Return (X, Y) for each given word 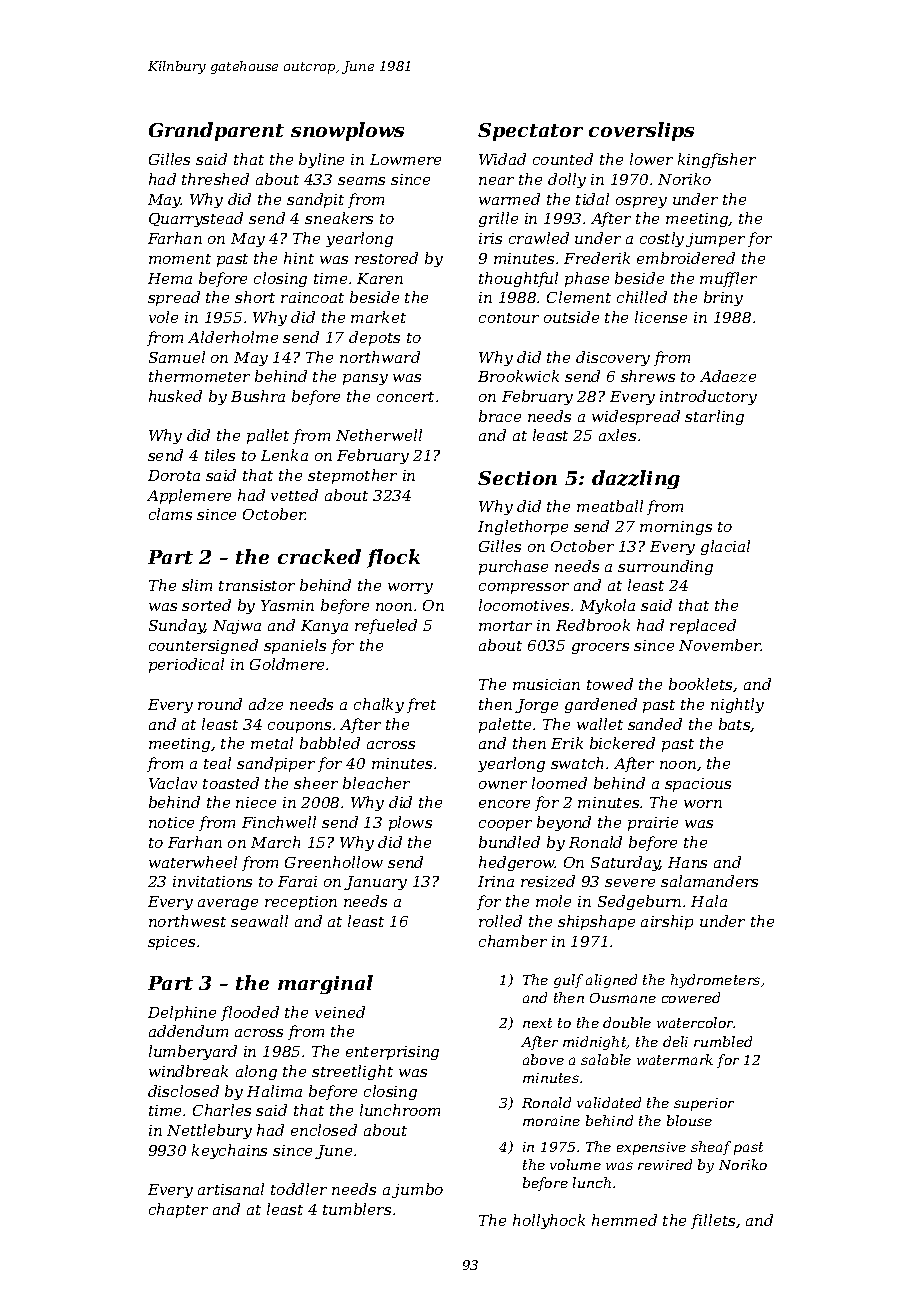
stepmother (352, 476)
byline (321, 160)
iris (490, 238)
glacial (725, 547)
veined (340, 1012)
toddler (299, 1189)
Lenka (284, 455)
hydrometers (715, 981)
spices (171, 943)
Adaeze (728, 376)
